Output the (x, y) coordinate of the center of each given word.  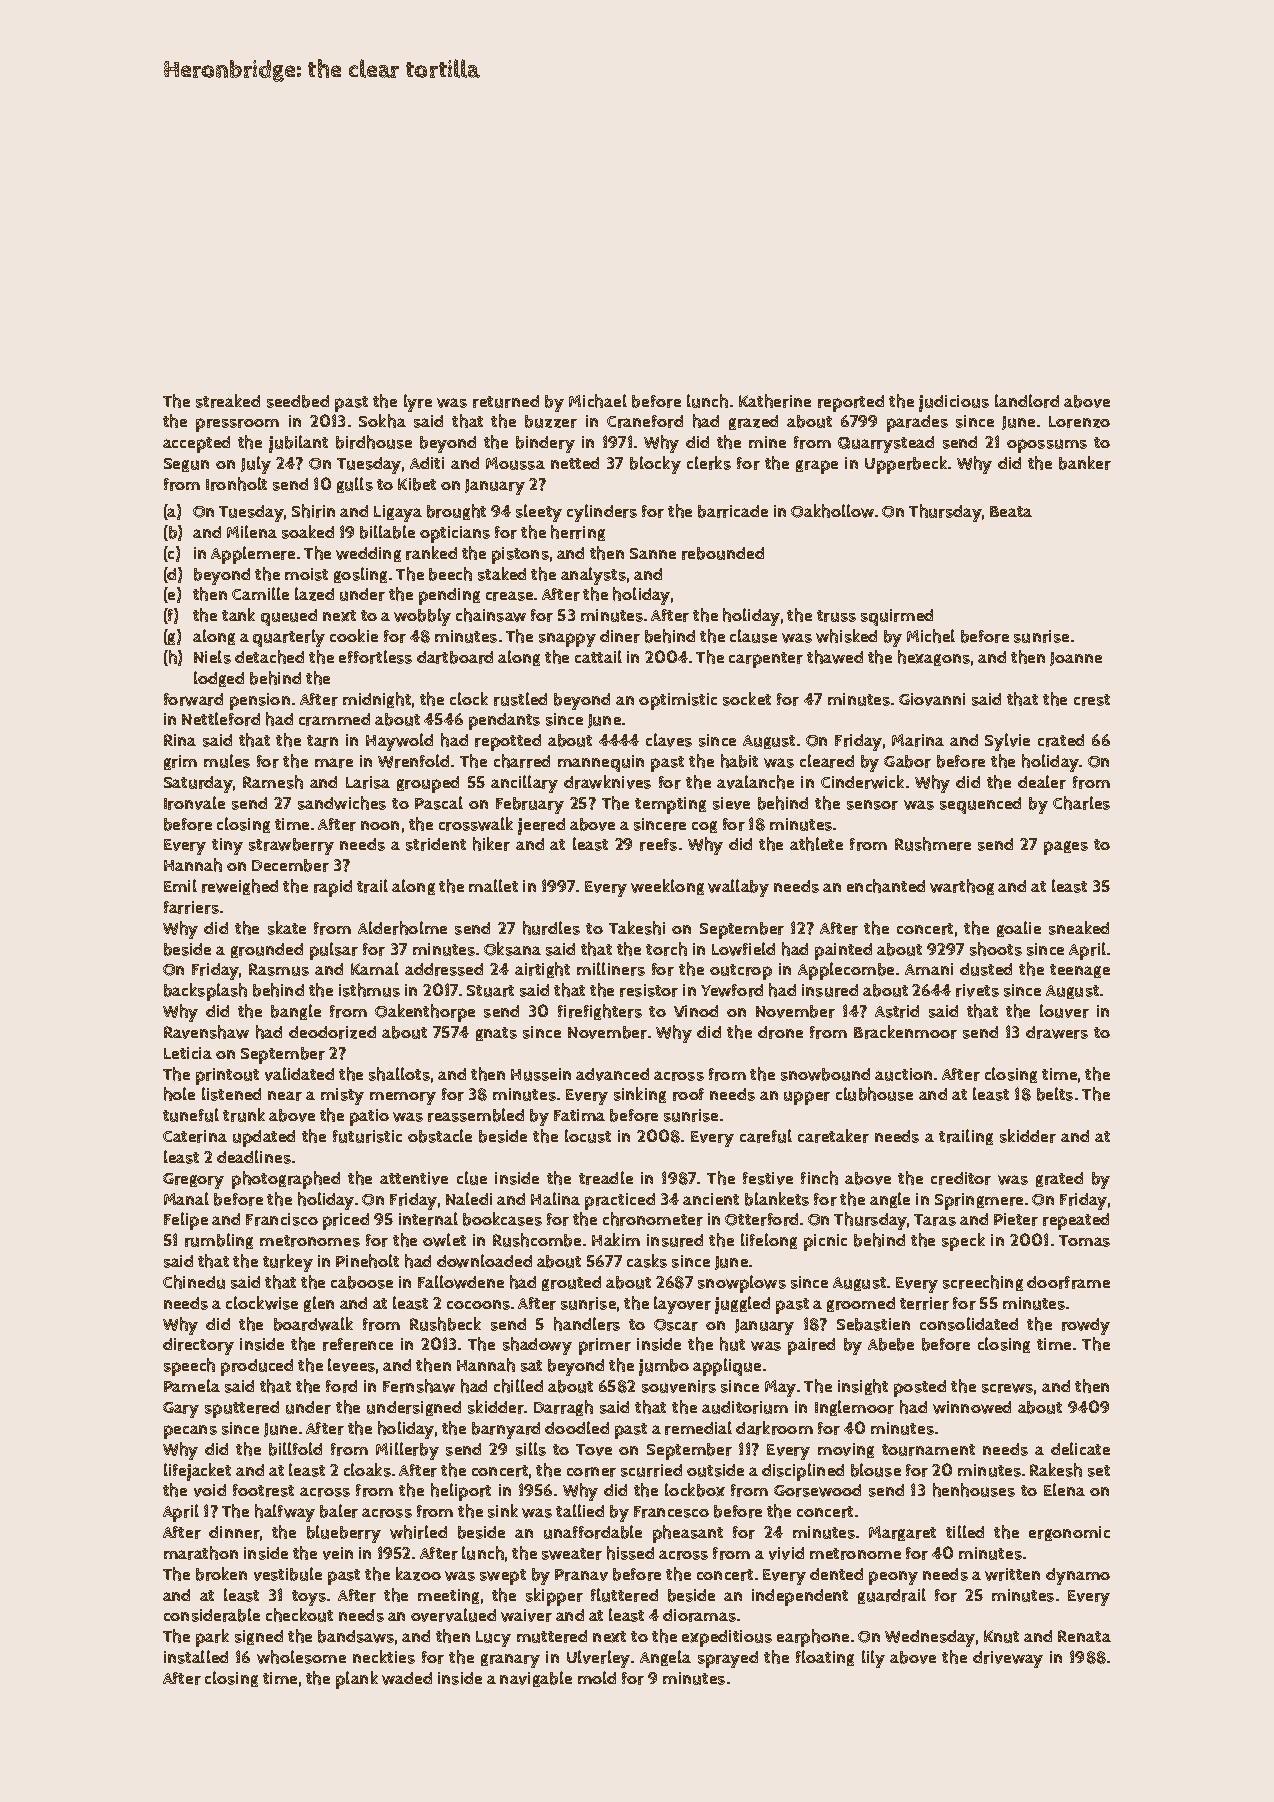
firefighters (600, 1012)
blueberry (344, 1534)
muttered (552, 1636)
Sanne (653, 553)
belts (1055, 1094)
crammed (334, 719)
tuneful (191, 1115)
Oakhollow (832, 511)
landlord (1027, 401)
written (1012, 1574)
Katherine (775, 401)
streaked (228, 401)
